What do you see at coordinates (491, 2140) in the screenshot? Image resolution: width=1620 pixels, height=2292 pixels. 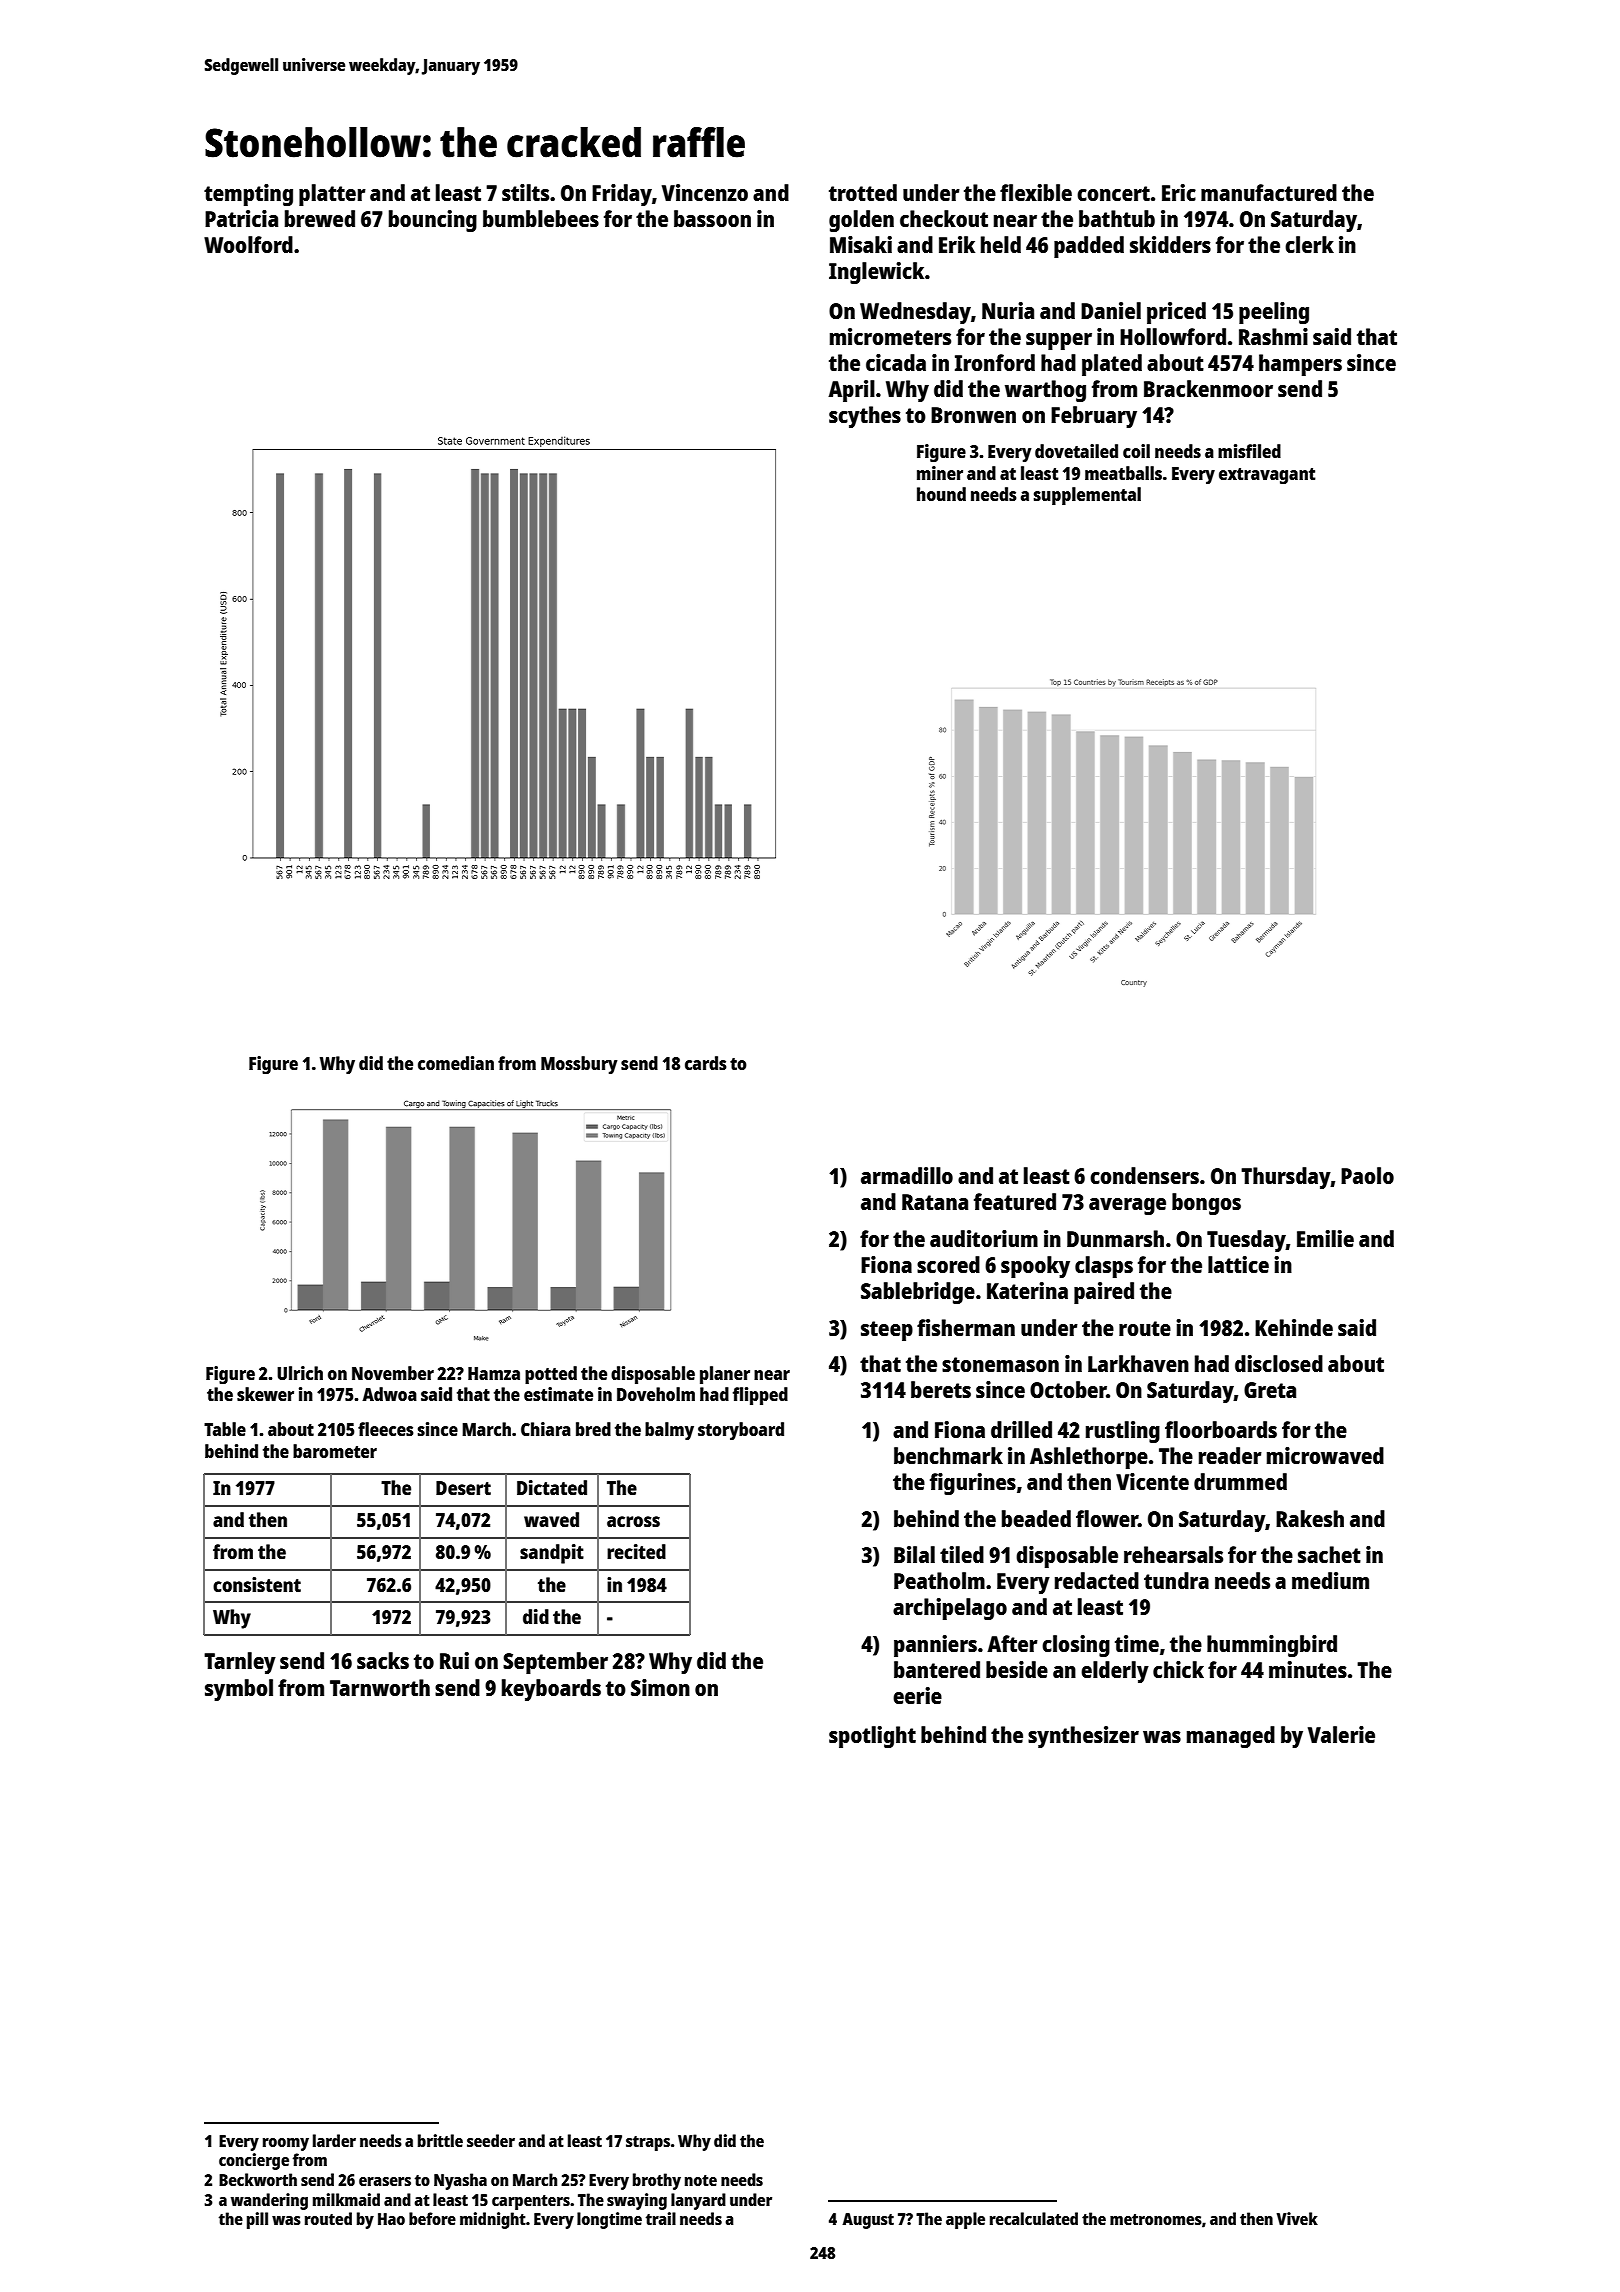 I see `seeder` at bounding box center [491, 2140].
